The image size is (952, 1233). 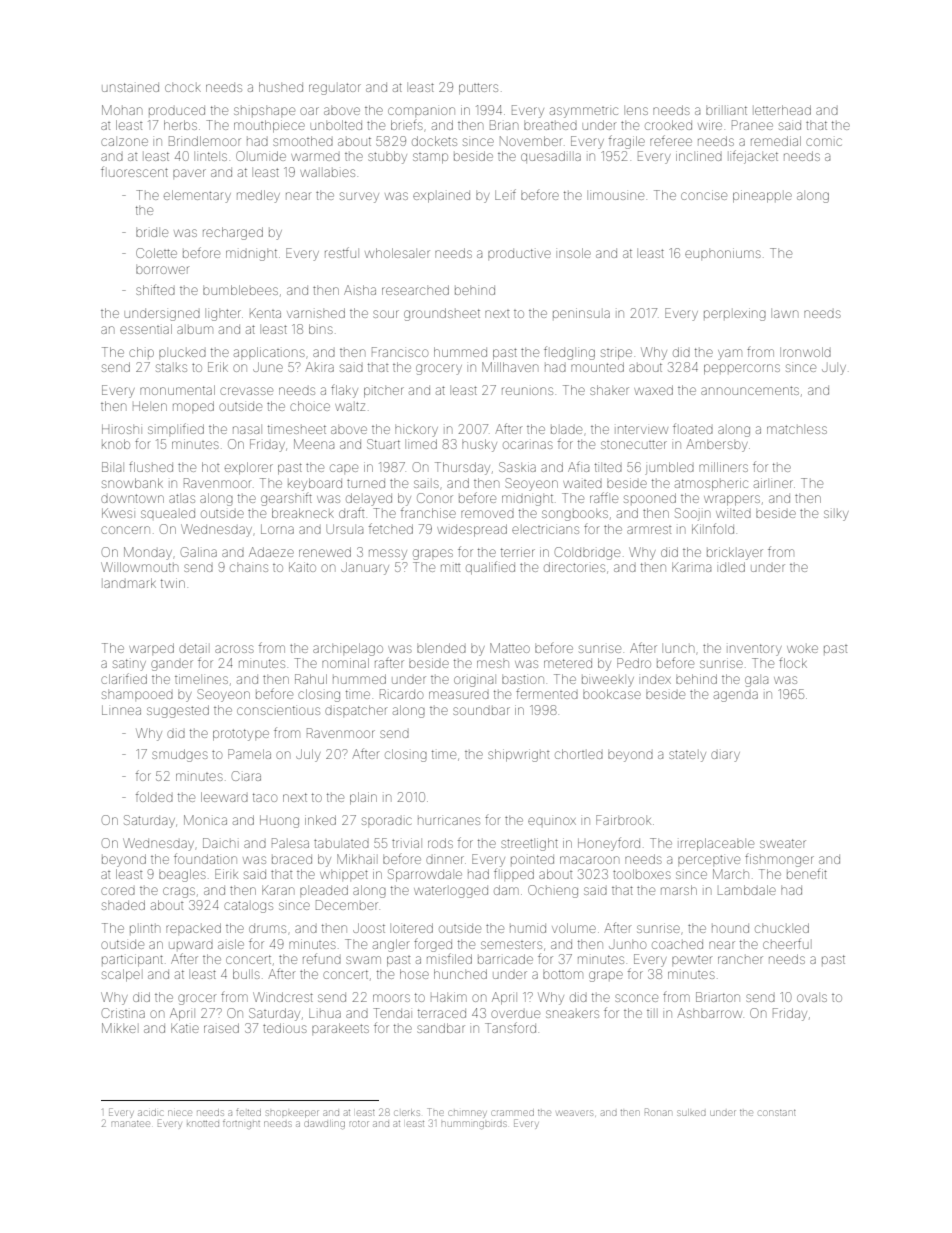 What do you see at coordinates (732, 567) in the screenshot?
I see `idled` at bounding box center [732, 567].
